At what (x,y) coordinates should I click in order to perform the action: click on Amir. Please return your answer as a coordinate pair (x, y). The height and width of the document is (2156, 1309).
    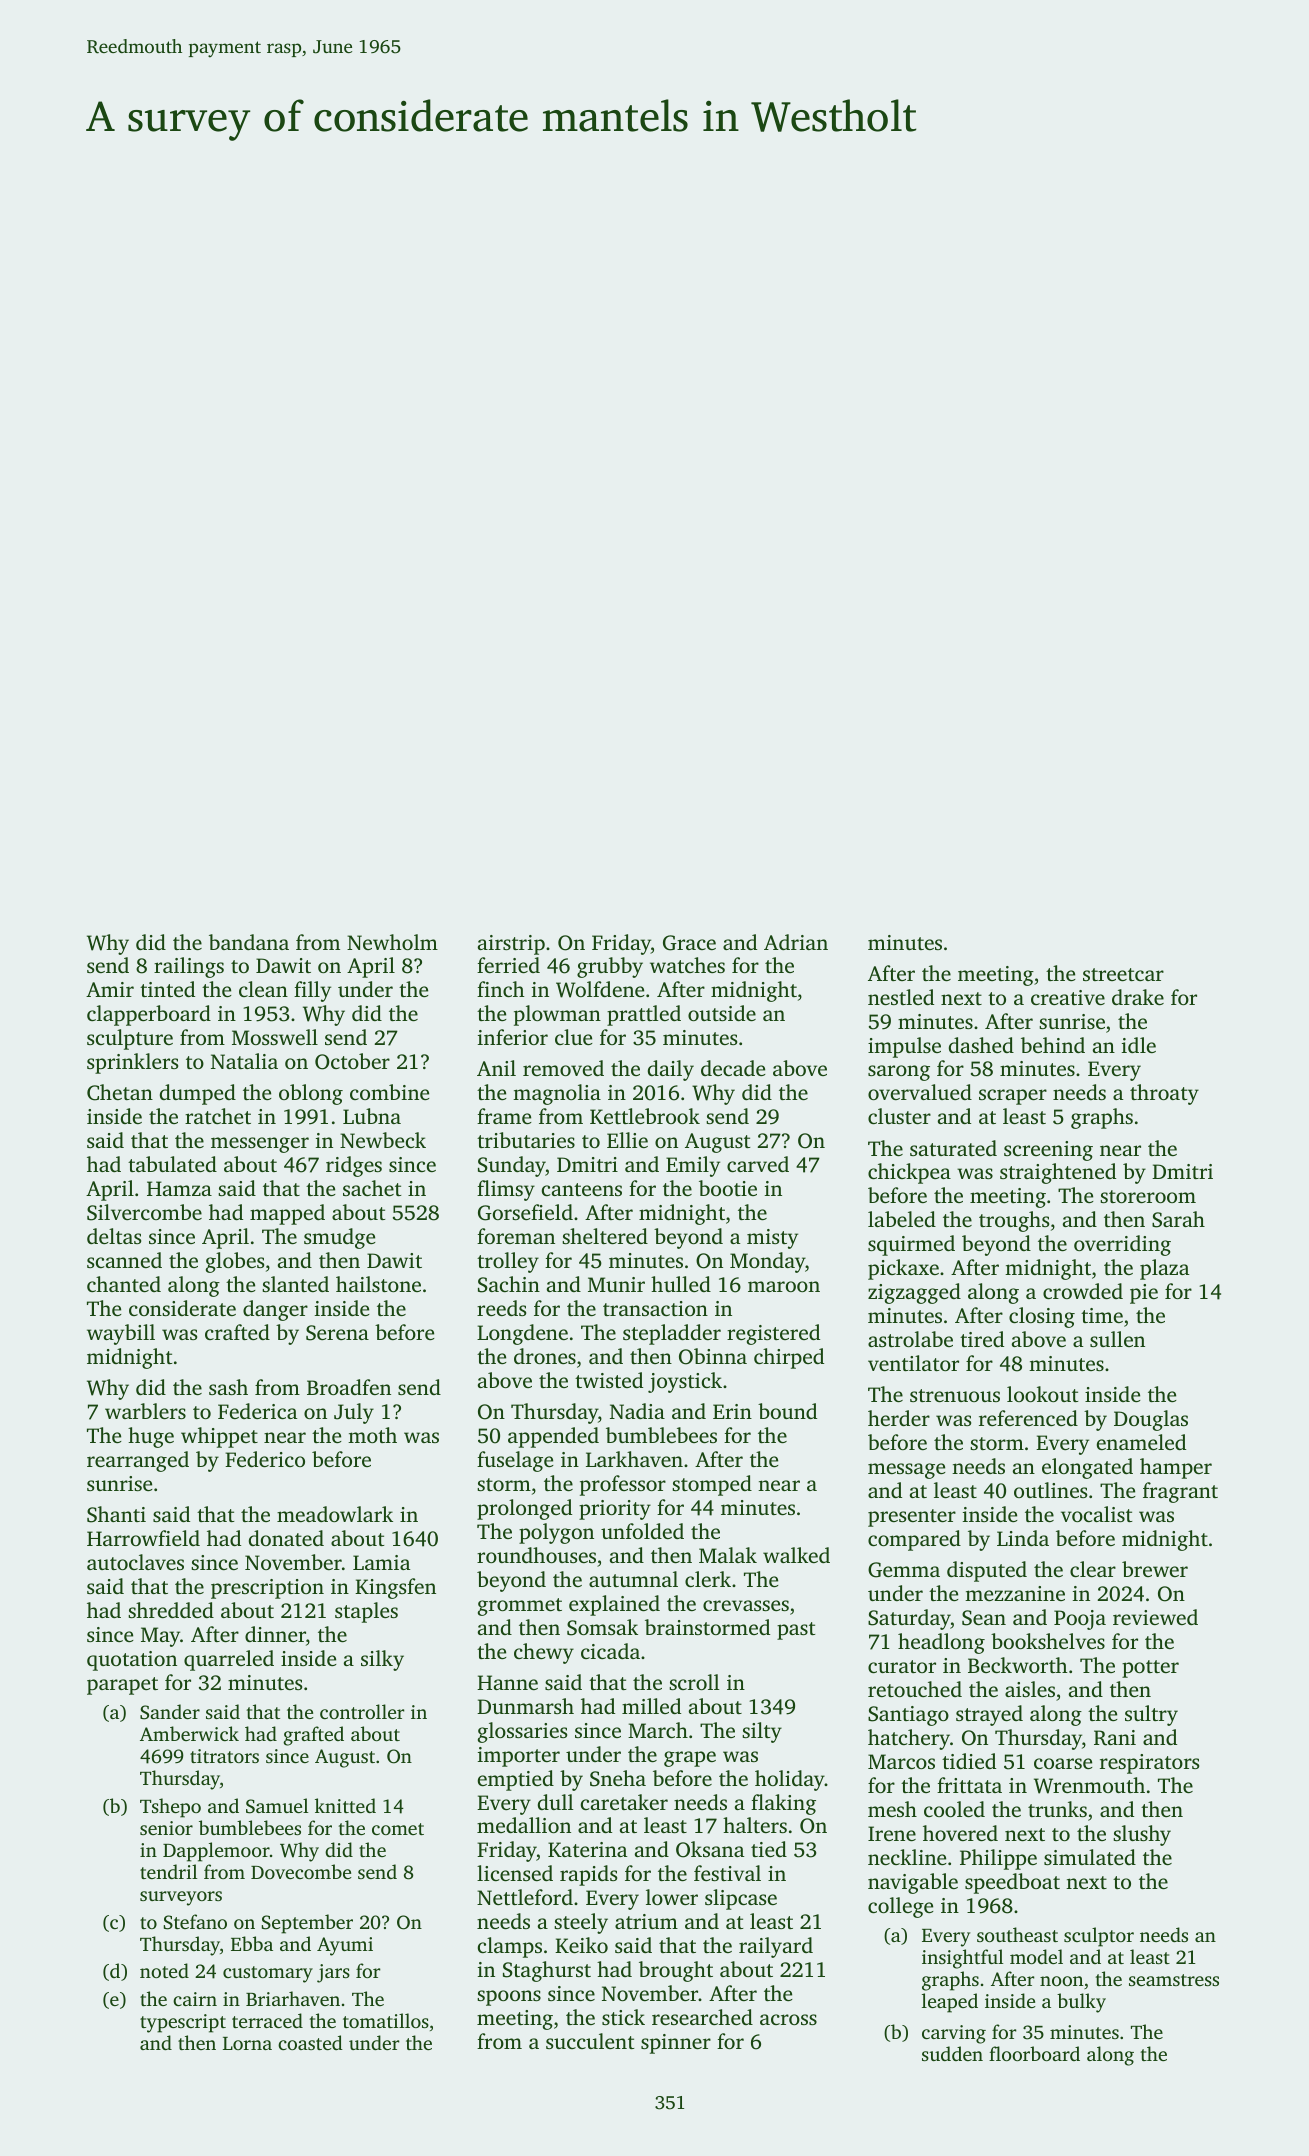
    Looking at the image, I should click on (110, 989).
